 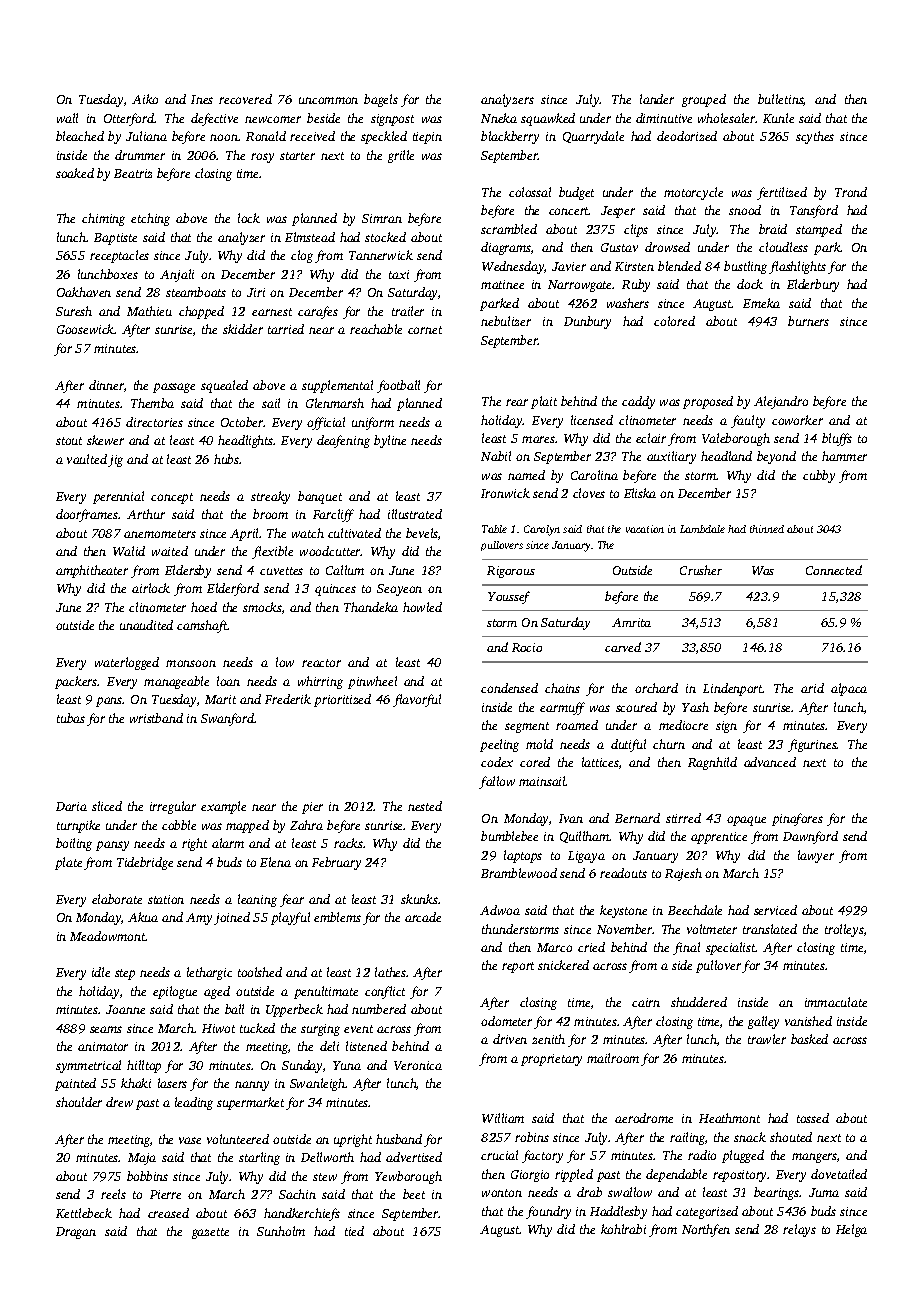 What do you see at coordinates (423, 917) in the document?
I see `arcade` at bounding box center [423, 917].
